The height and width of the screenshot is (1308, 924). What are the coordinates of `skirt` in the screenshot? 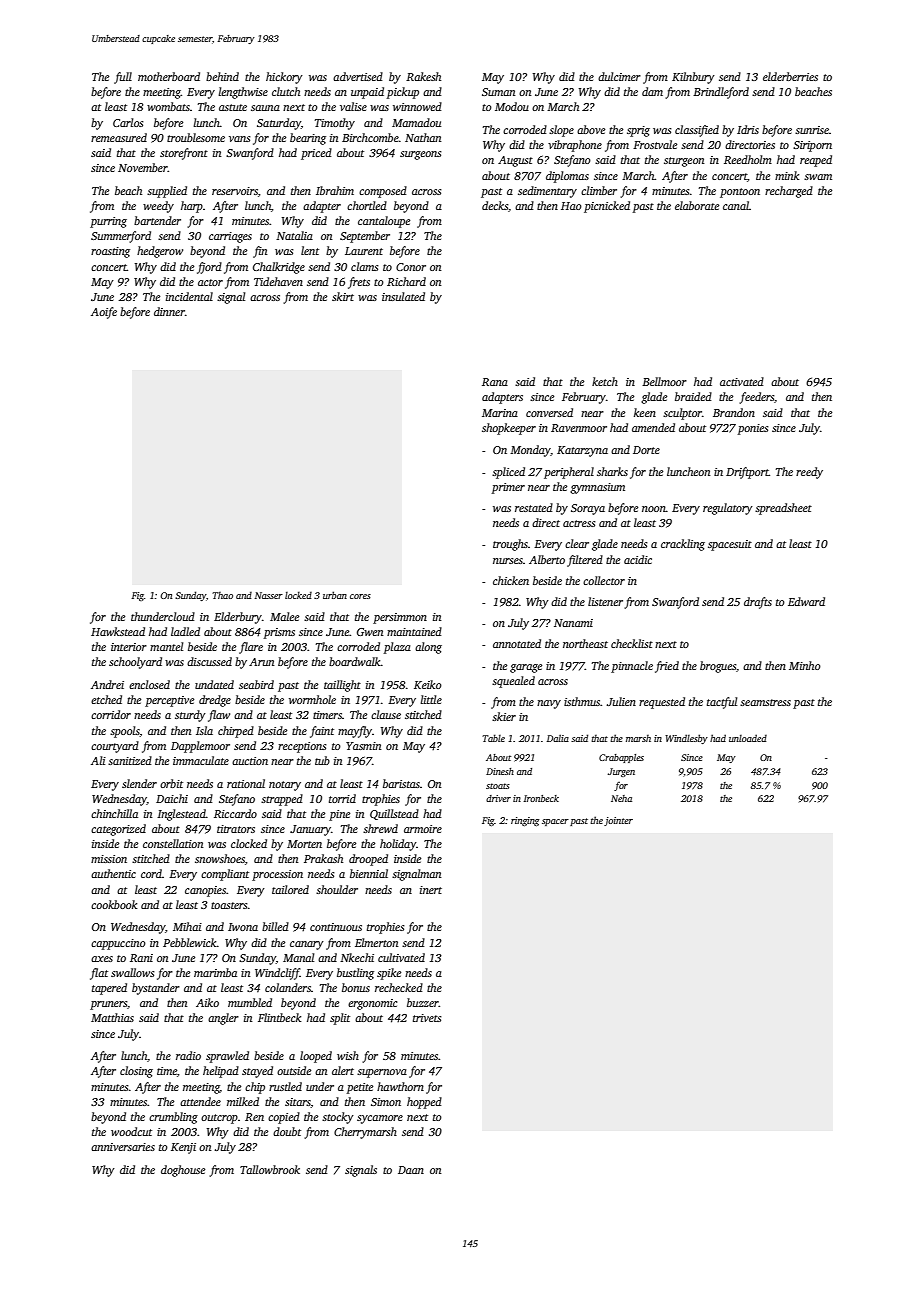 It's located at (343, 296).
